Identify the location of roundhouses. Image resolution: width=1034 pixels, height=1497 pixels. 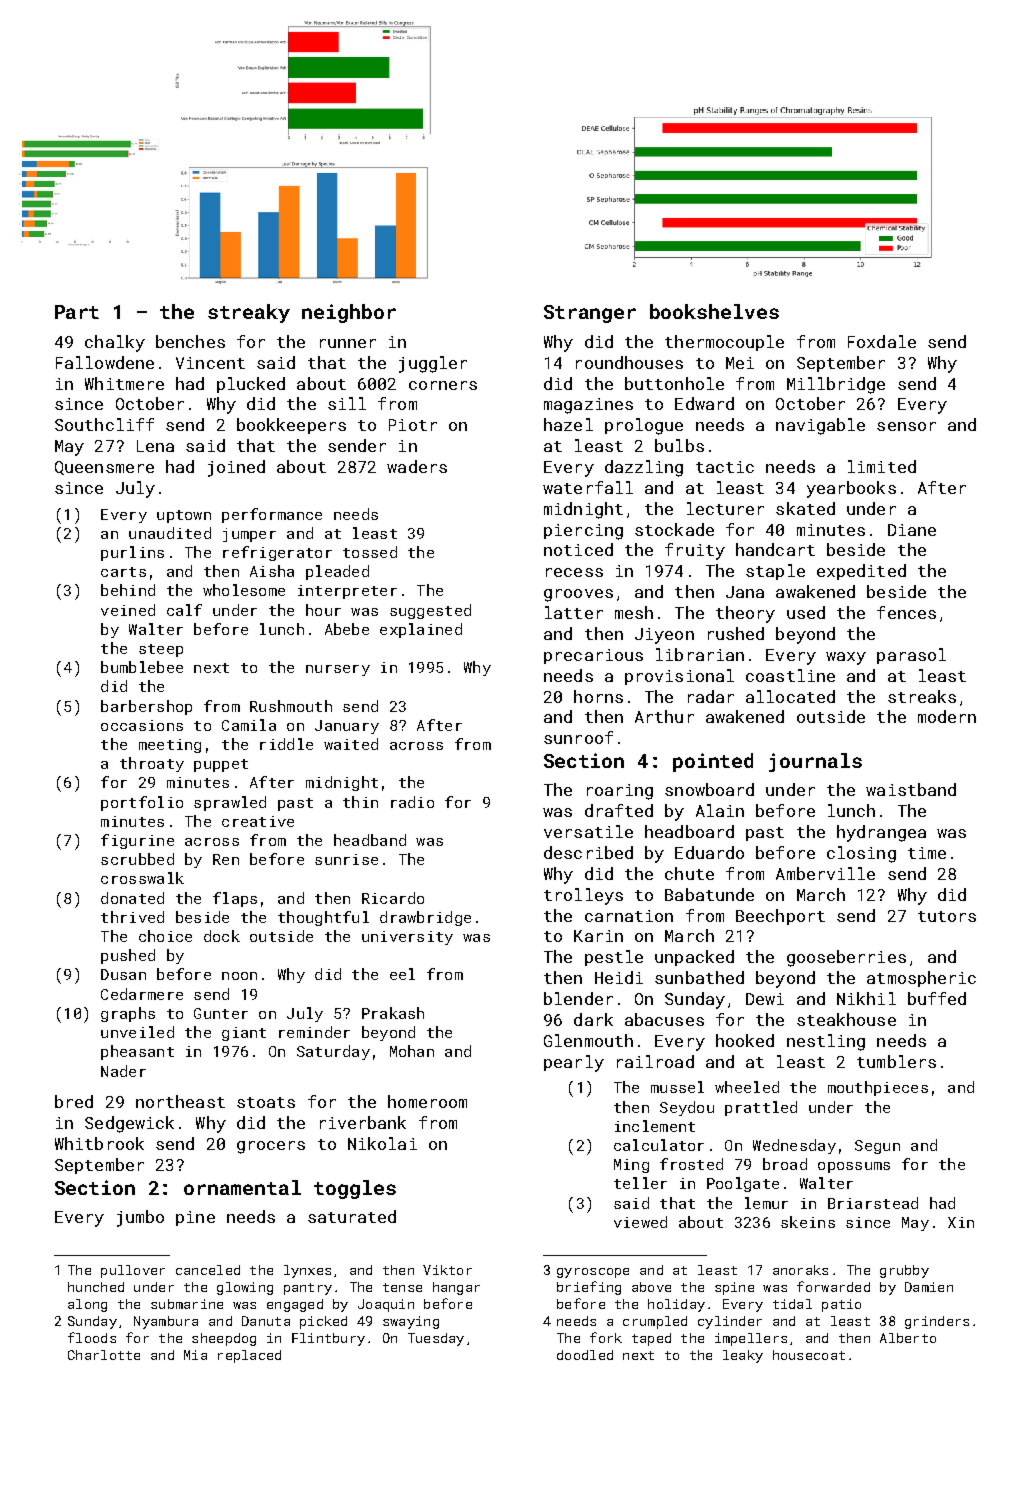
(629, 362).
